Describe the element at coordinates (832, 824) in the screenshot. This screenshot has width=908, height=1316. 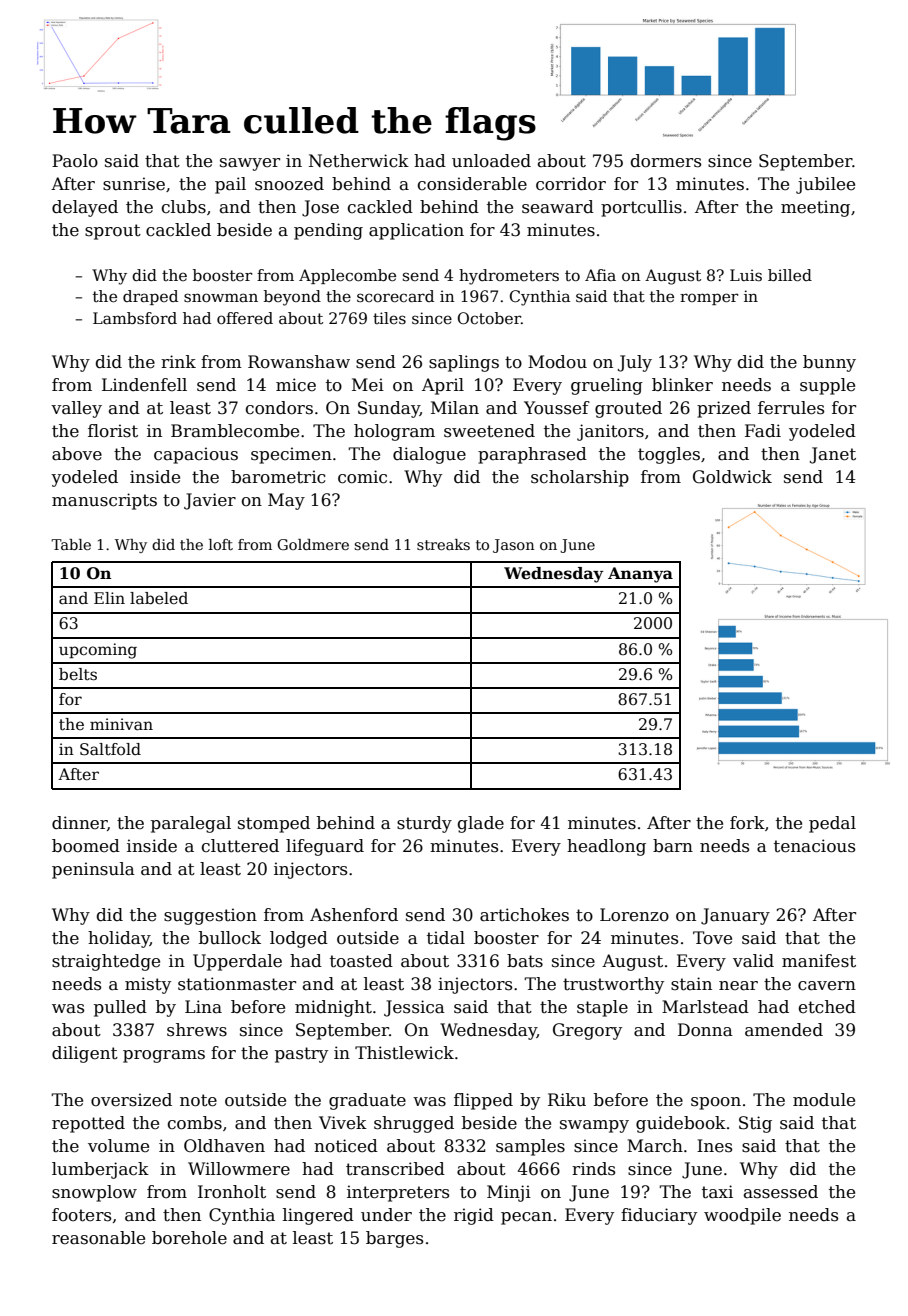
I see `pedal` at that location.
